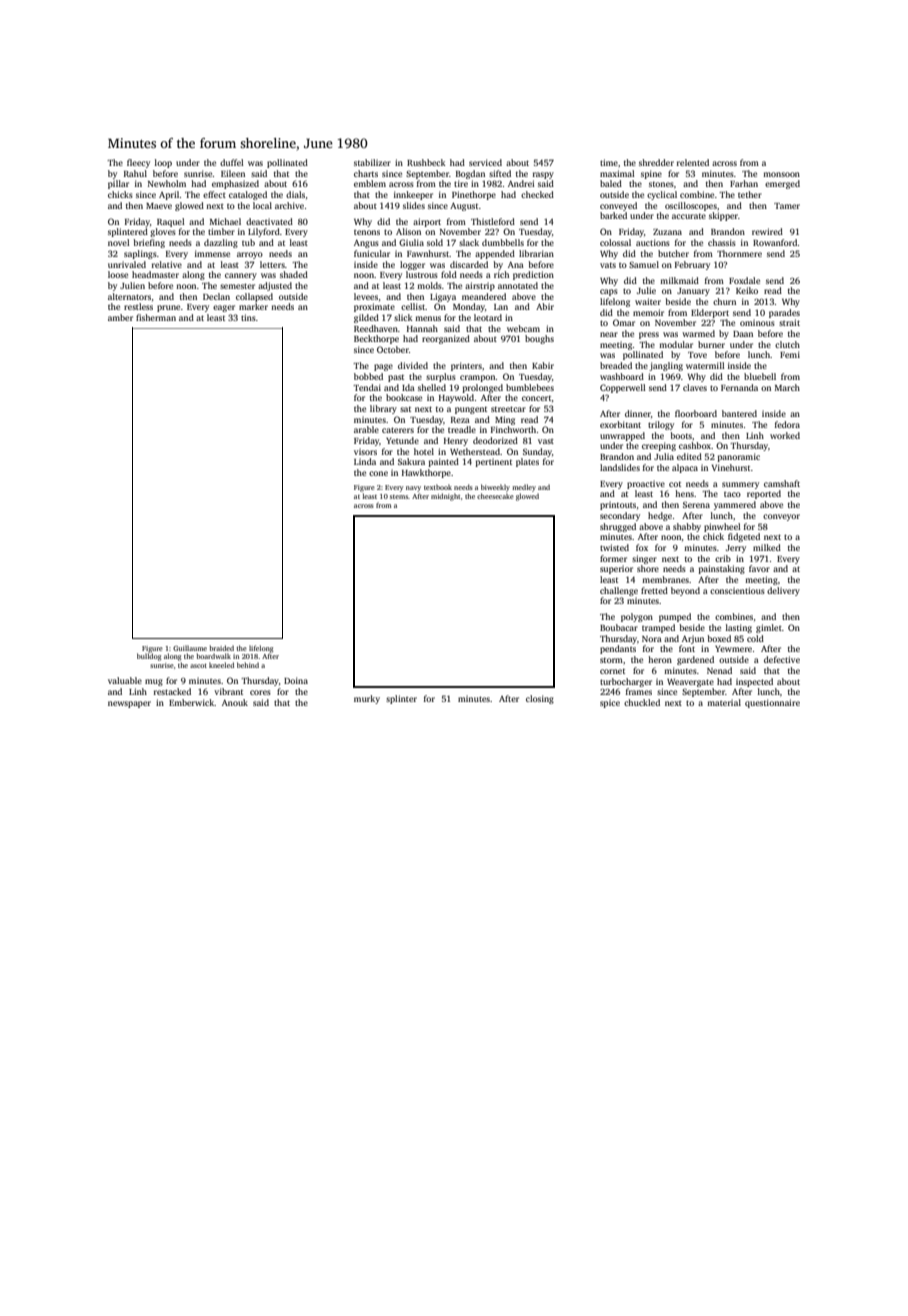 Image resolution: width=908 pixels, height=1316 pixels. I want to click on pertinent, so click(493, 462).
